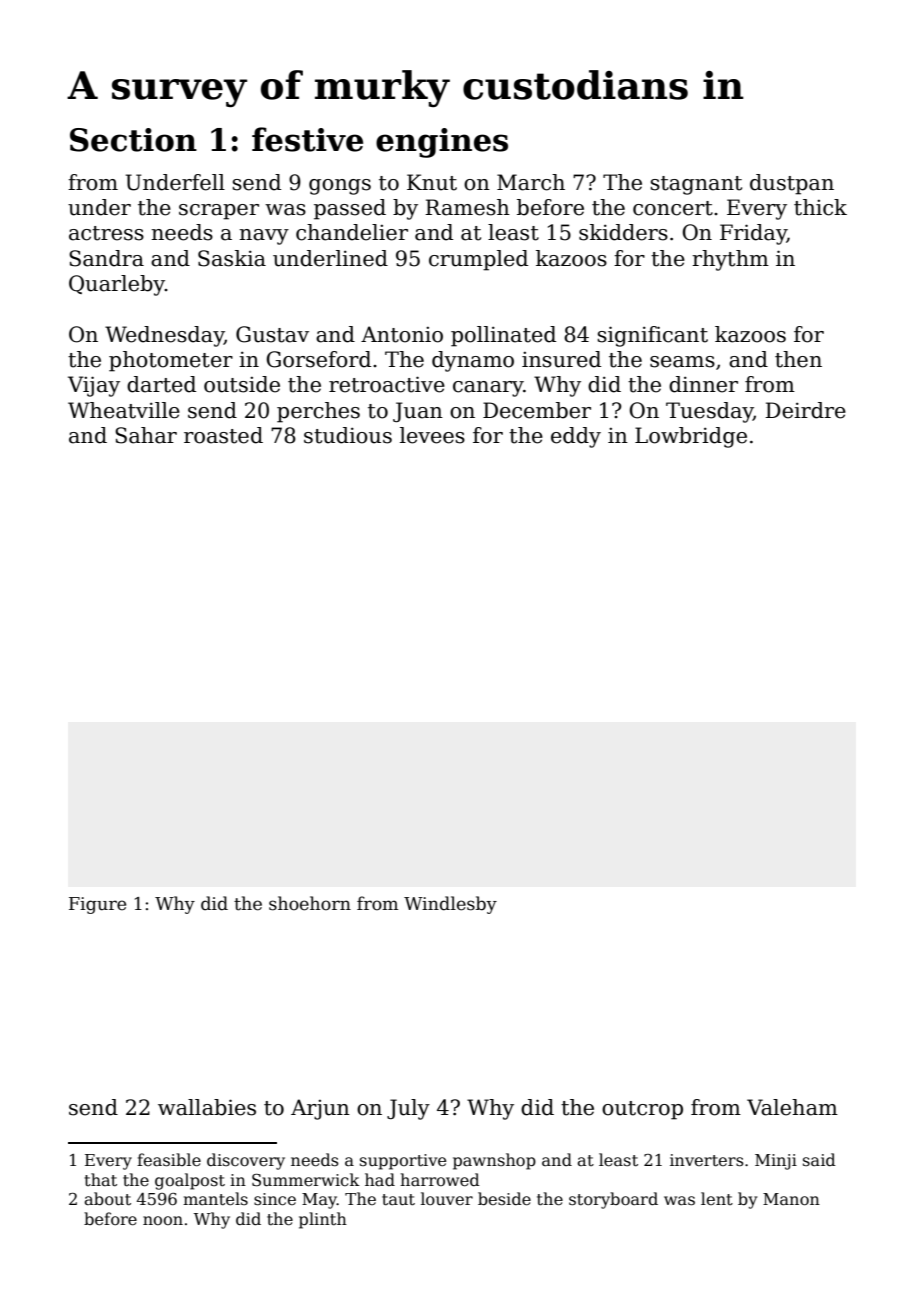 The width and height of the screenshot is (924, 1311). What do you see at coordinates (791, 1199) in the screenshot?
I see `Manon` at bounding box center [791, 1199].
